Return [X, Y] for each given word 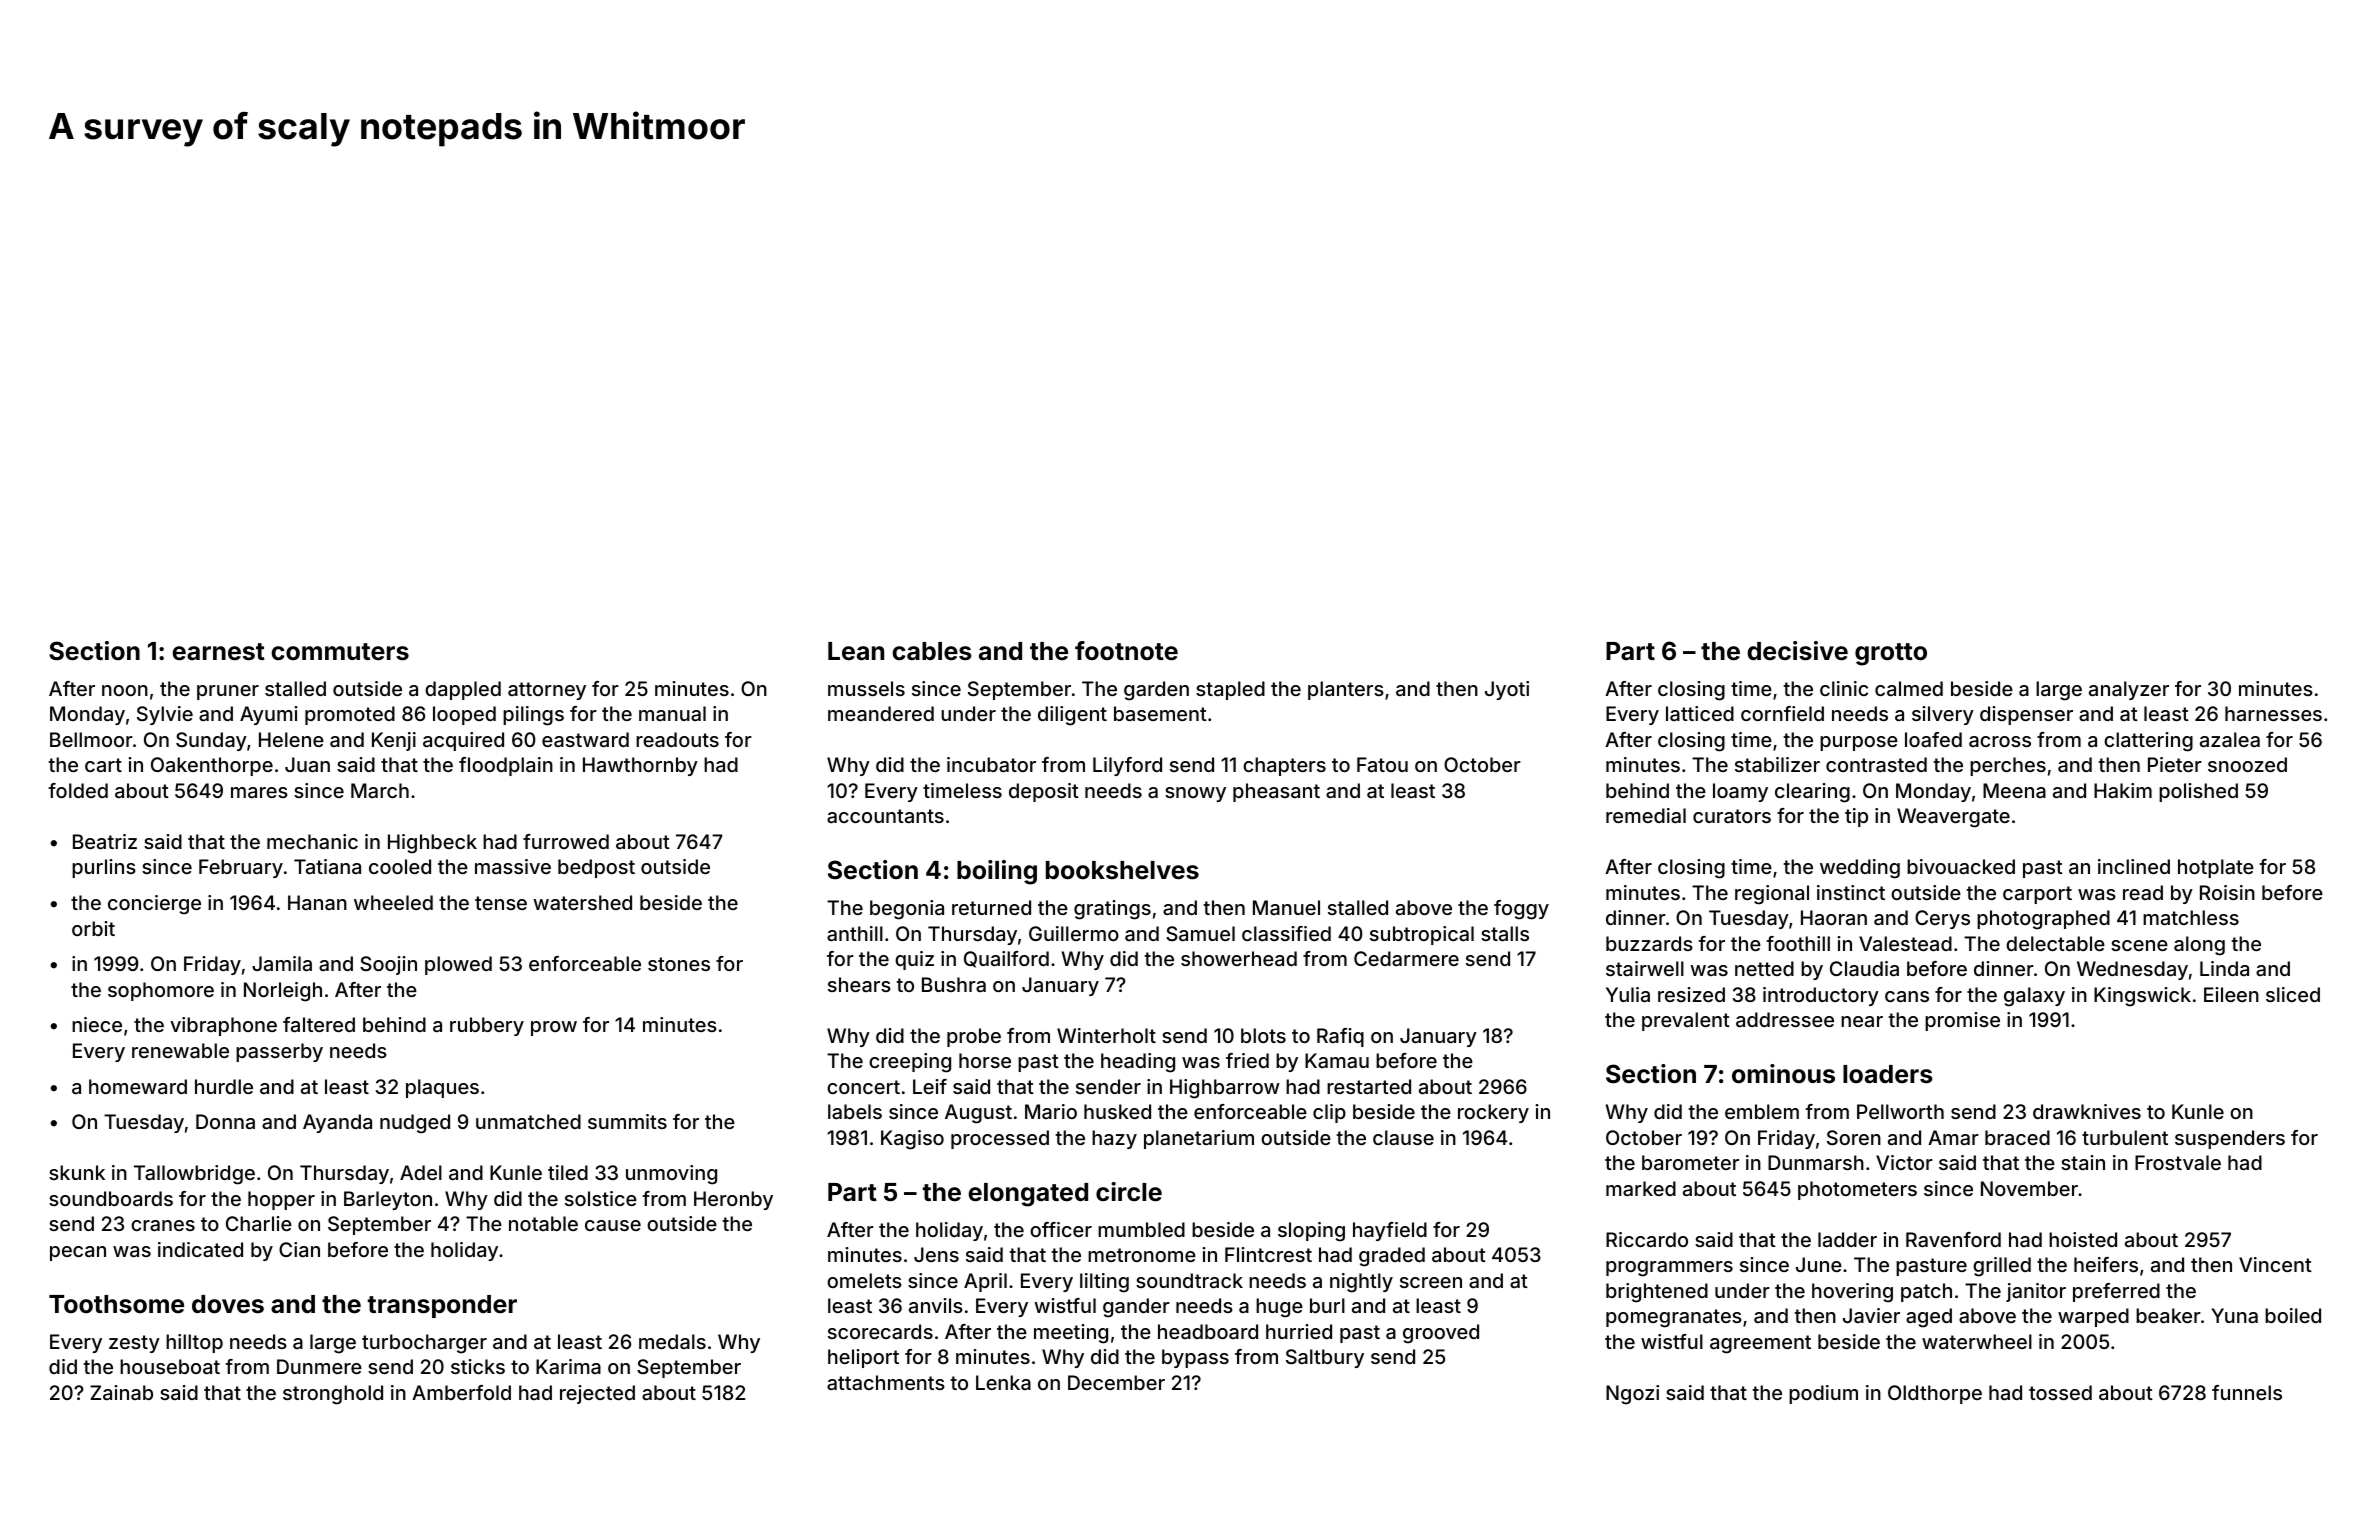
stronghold [333, 1395]
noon [125, 690]
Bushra [954, 984]
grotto [1891, 654]
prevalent [1686, 1021]
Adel [421, 1172]
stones [679, 964]
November [2029, 1188]
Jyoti [1507, 690]
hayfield [1390, 1231]
